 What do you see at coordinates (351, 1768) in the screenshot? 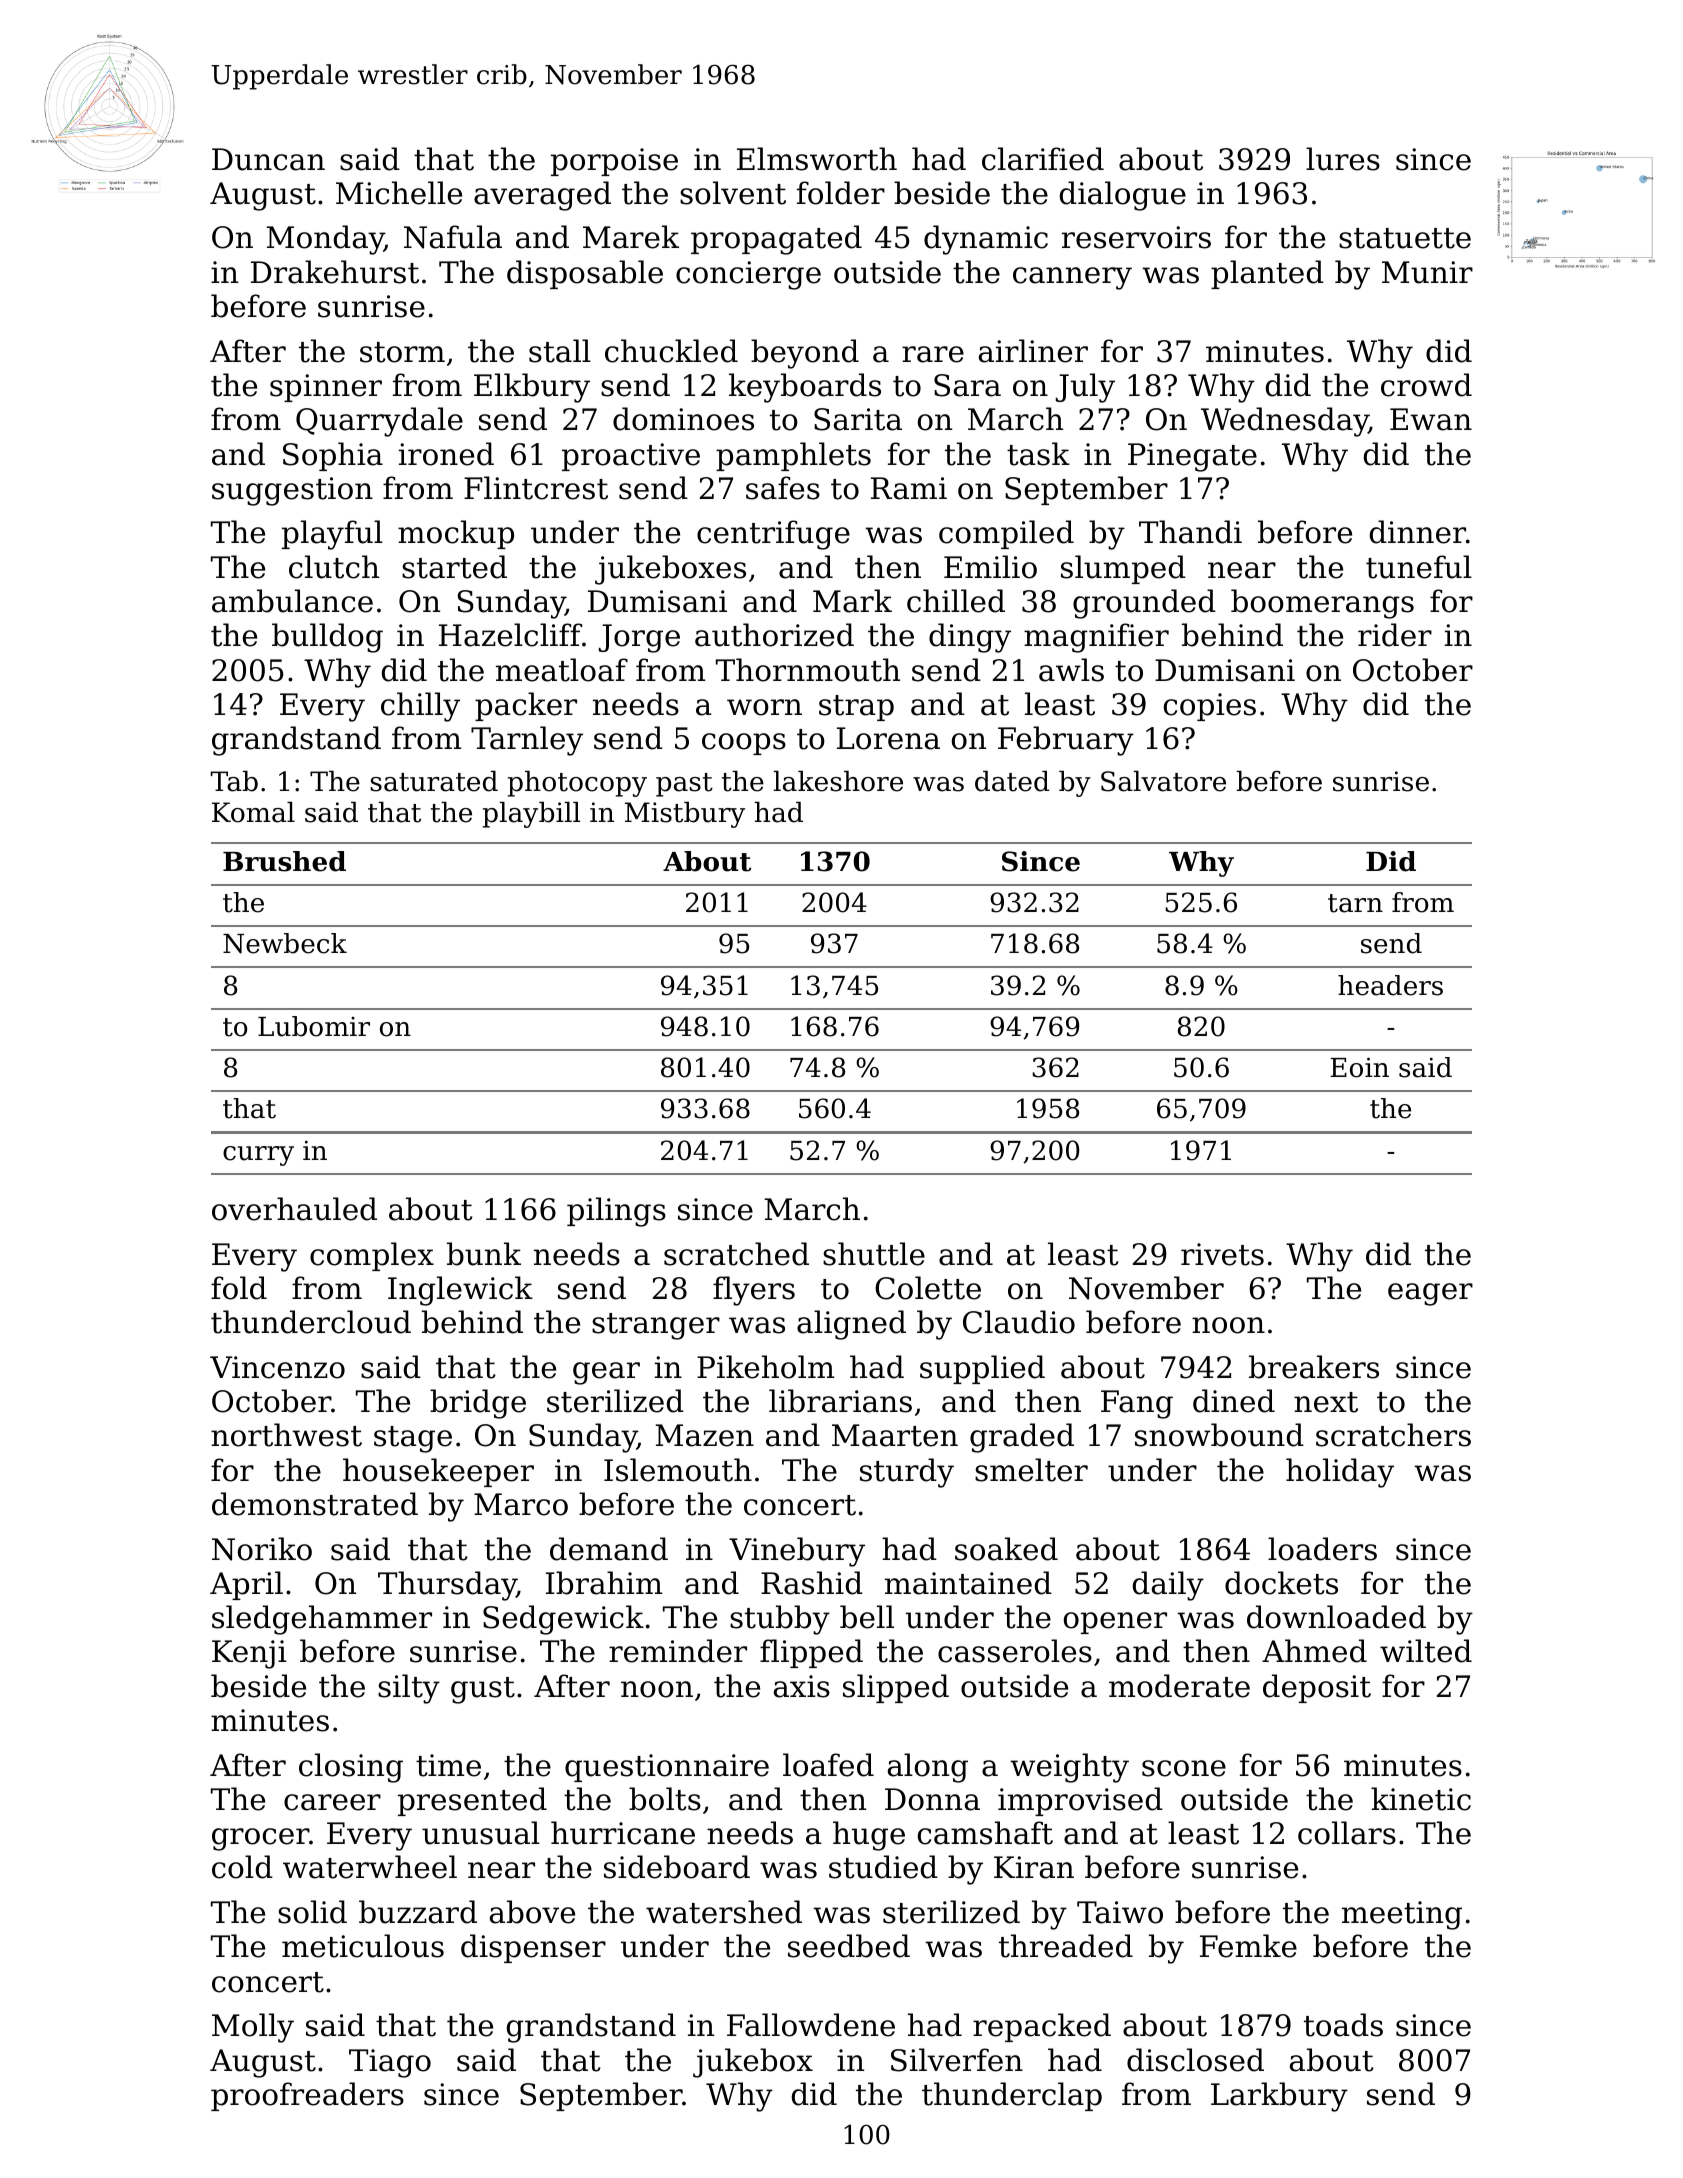
I see `closing` at bounding box center [351, 1768].
